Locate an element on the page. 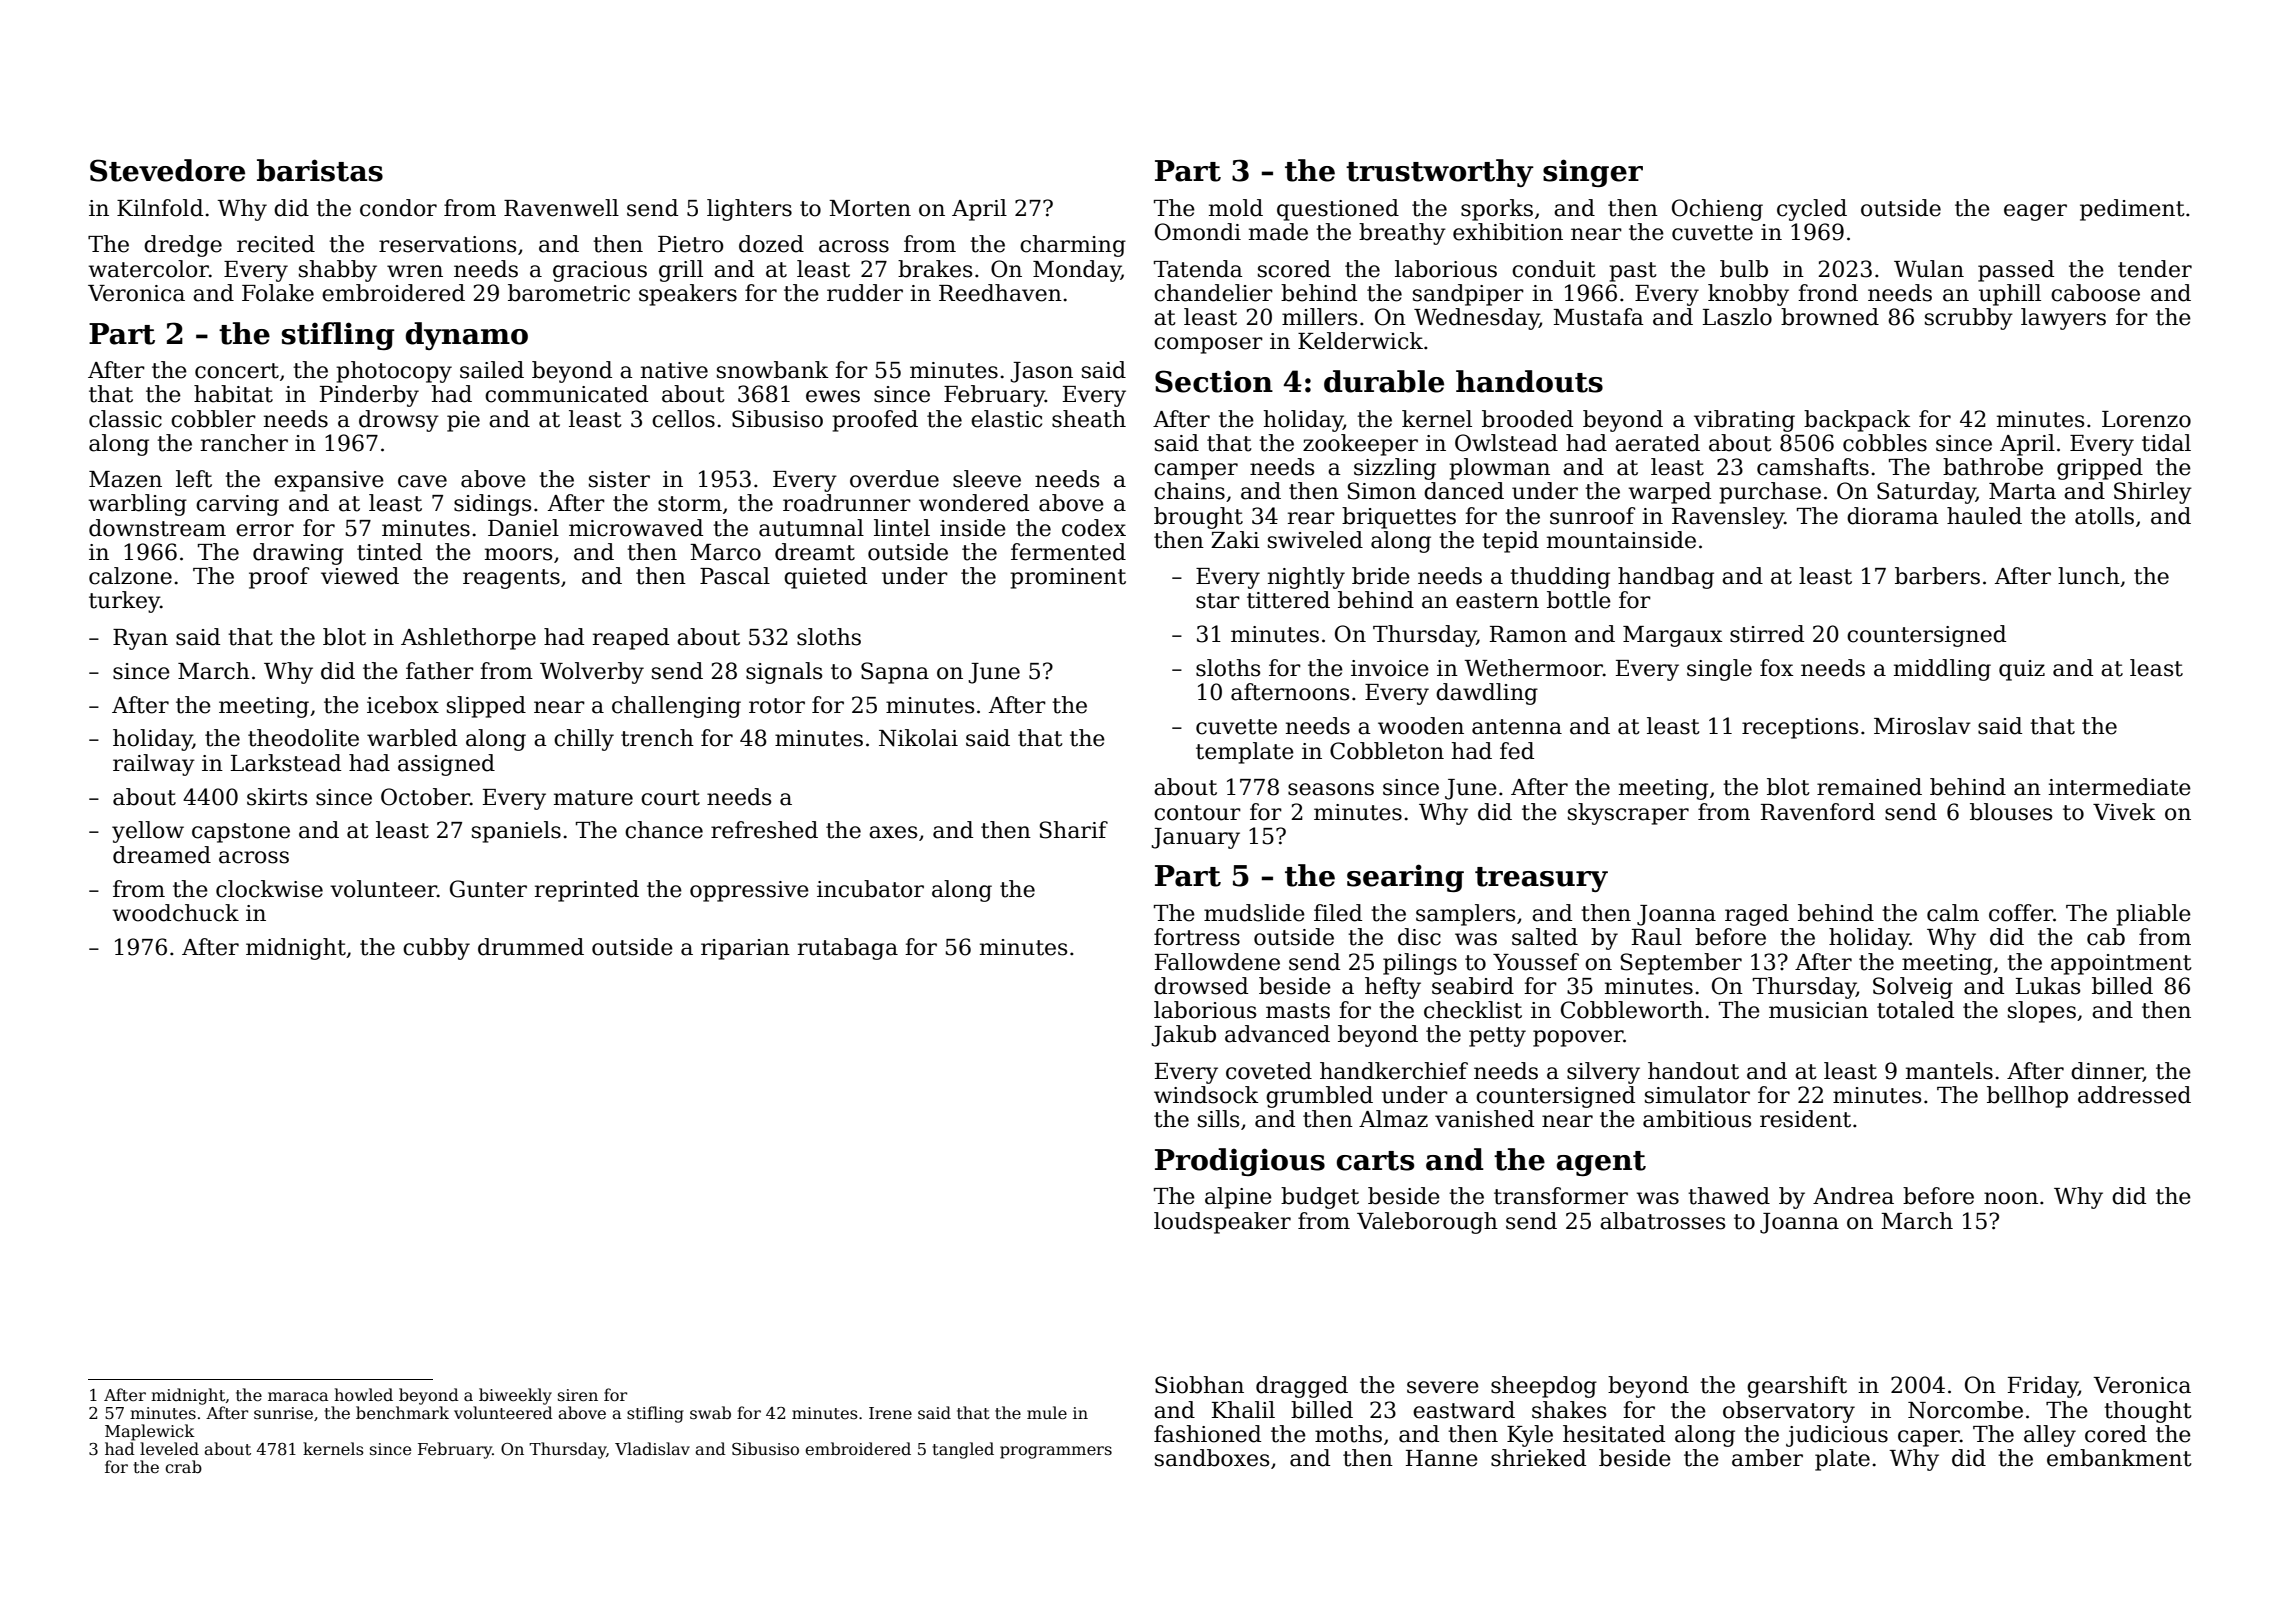  Nikolai is located at coordinates (918, 738).
